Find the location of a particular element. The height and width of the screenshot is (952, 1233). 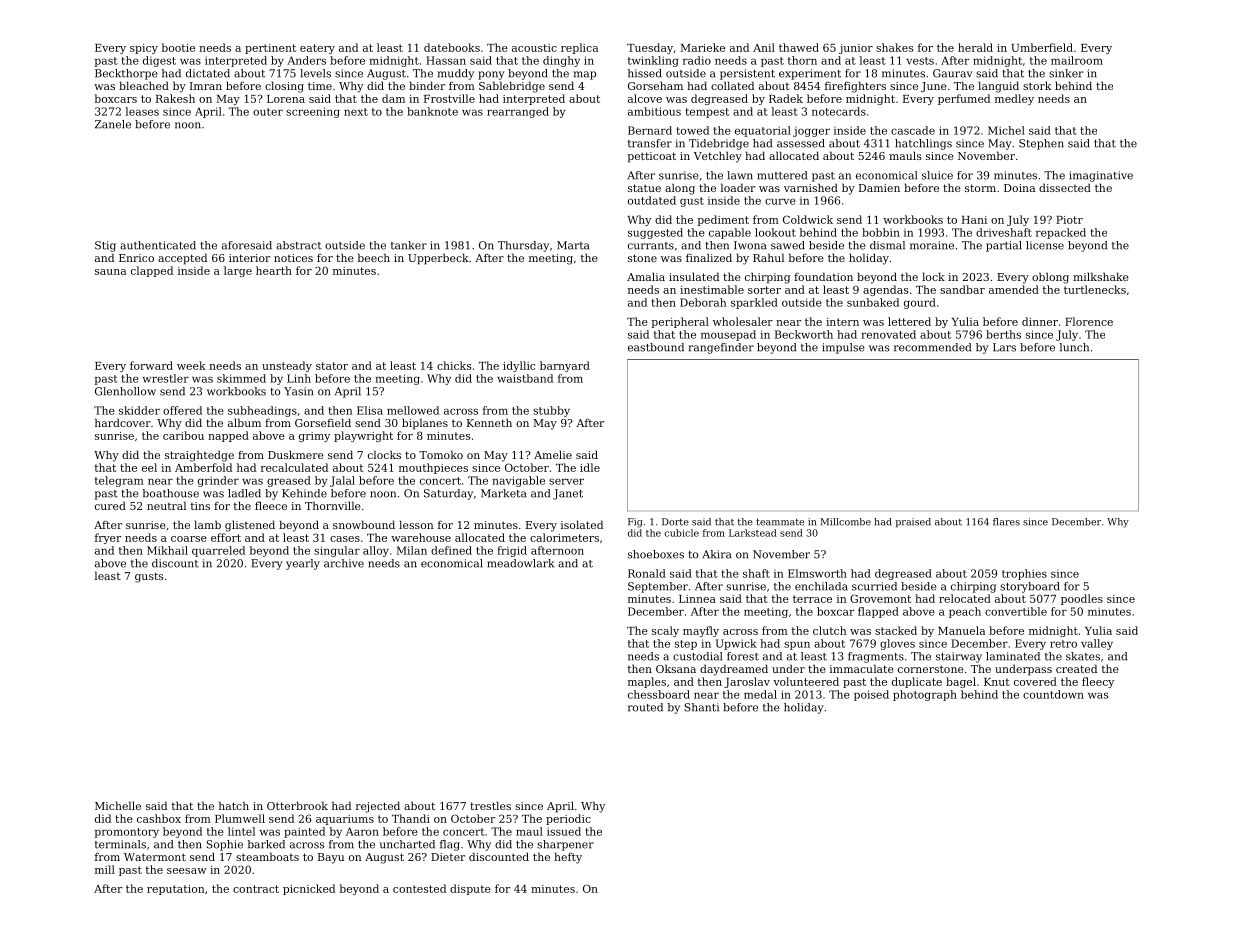

bootie is located at coordinates (178, 47).
